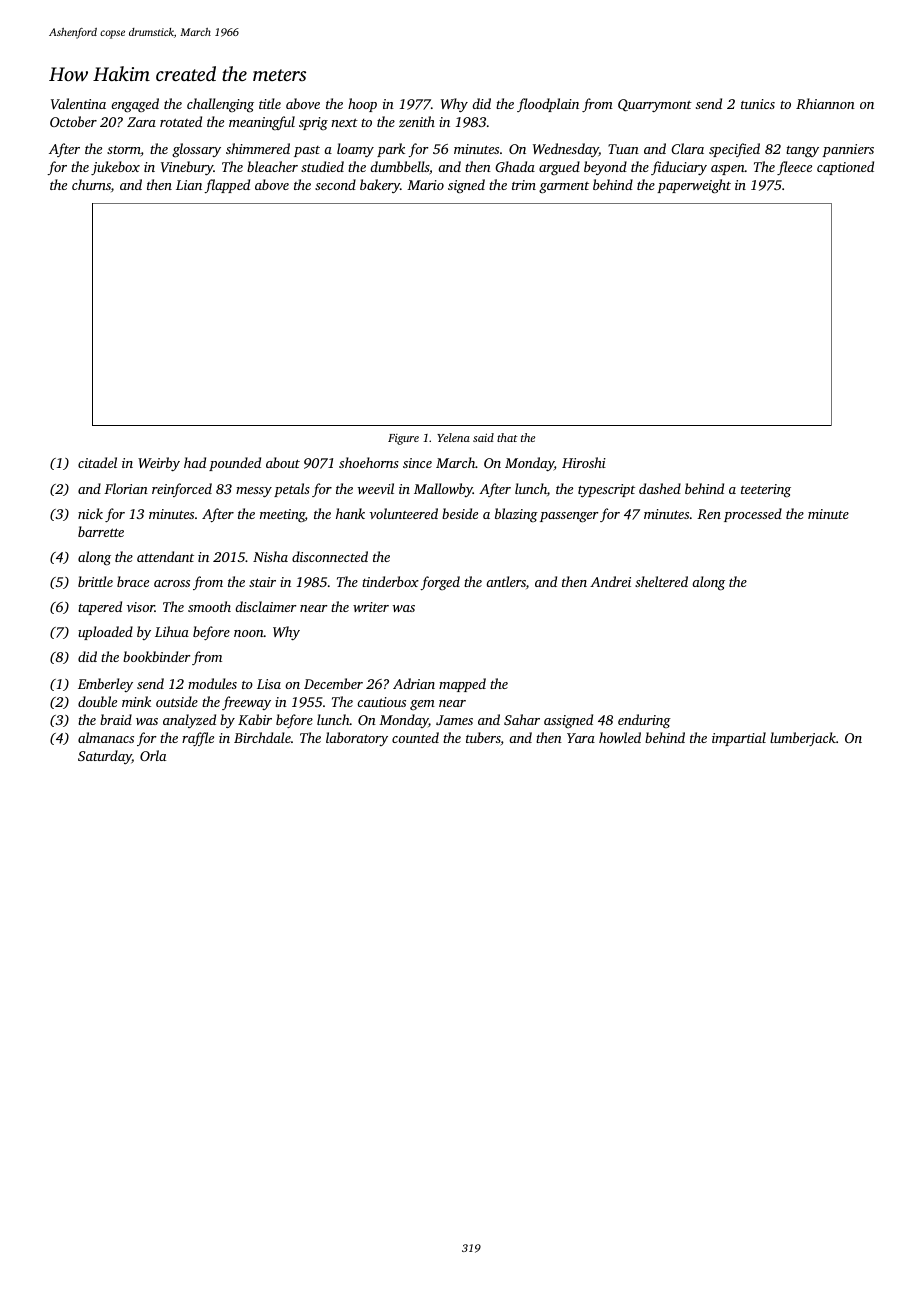 This page has height=1308, width=924. What do you see at coordinates (506, 581) in the page?
I see `antlers` at bounding box center [506, 581].
